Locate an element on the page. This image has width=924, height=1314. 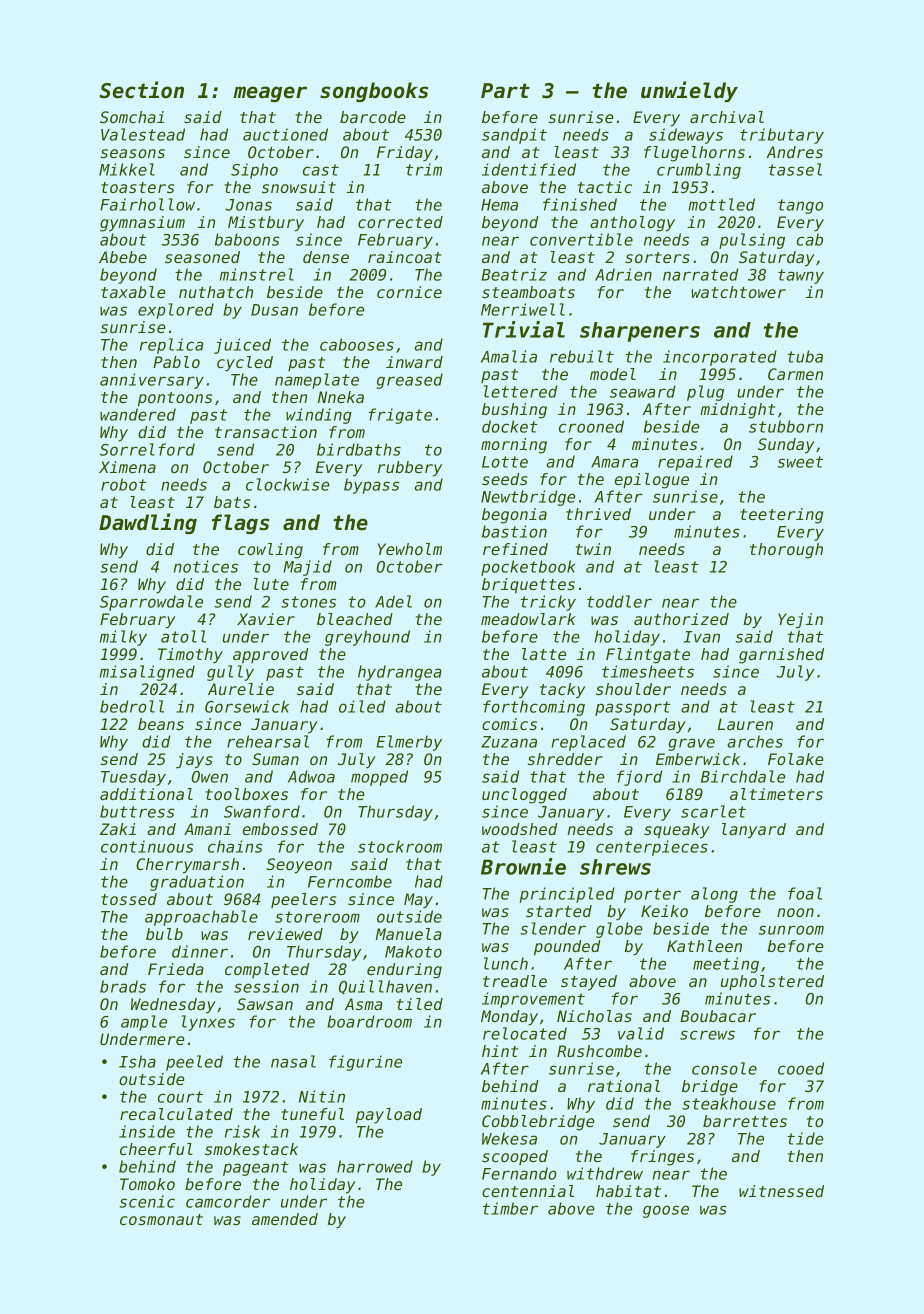
nasal is located at coordinates (293, 1061).
